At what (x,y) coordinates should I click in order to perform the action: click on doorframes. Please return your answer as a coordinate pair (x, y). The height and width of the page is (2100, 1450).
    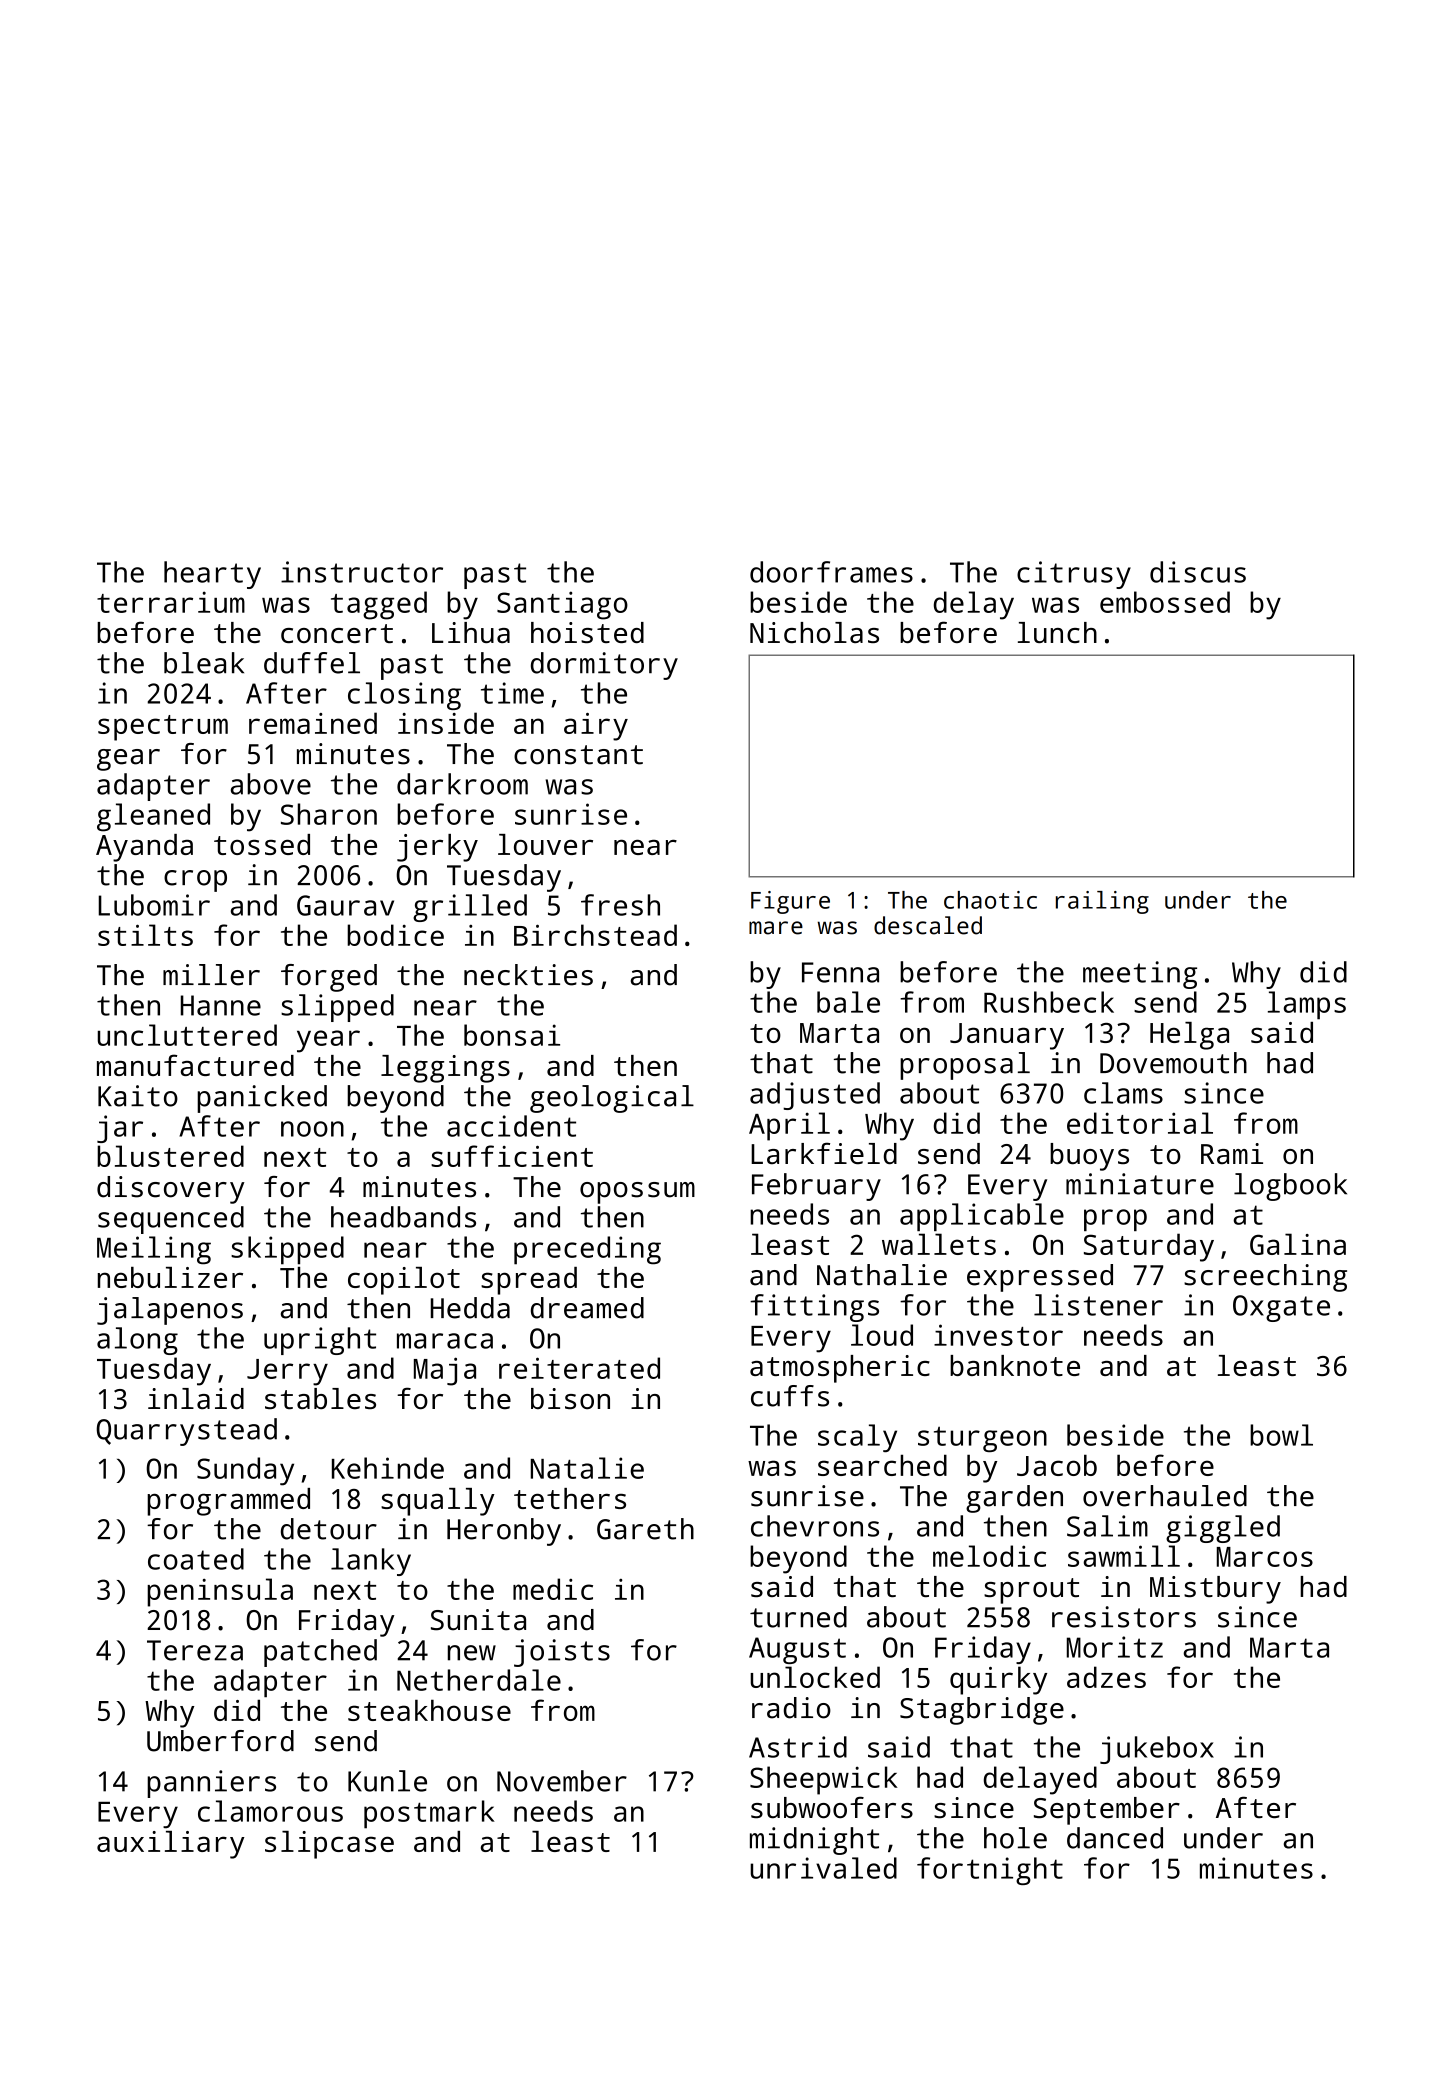
    Looking at the image, I should click on (831, 572).
